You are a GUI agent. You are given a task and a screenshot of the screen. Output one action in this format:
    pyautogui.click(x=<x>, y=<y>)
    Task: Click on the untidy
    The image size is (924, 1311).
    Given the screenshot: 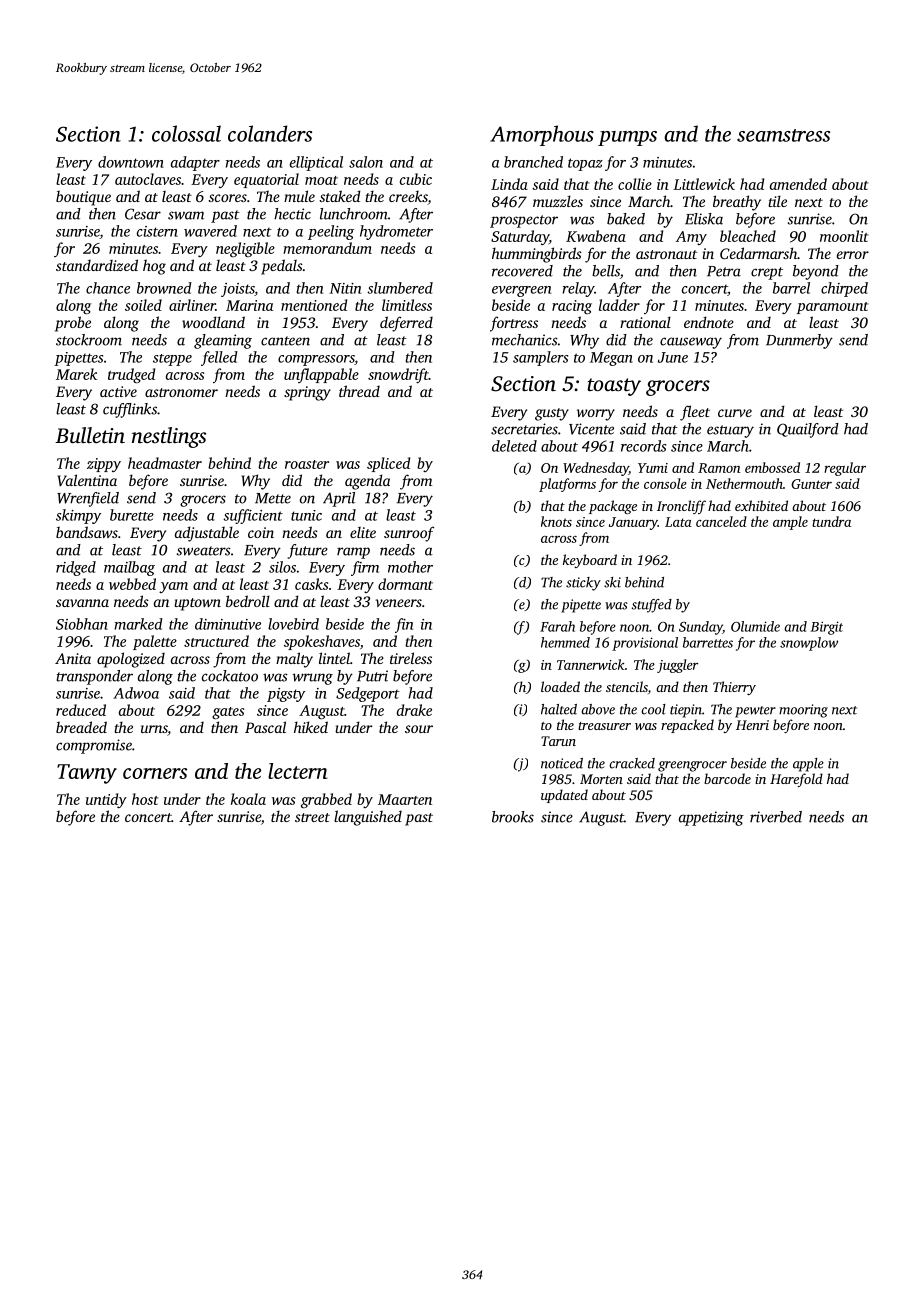 What is the action you would take?
    pyautogui.click(x=106, y=800)
